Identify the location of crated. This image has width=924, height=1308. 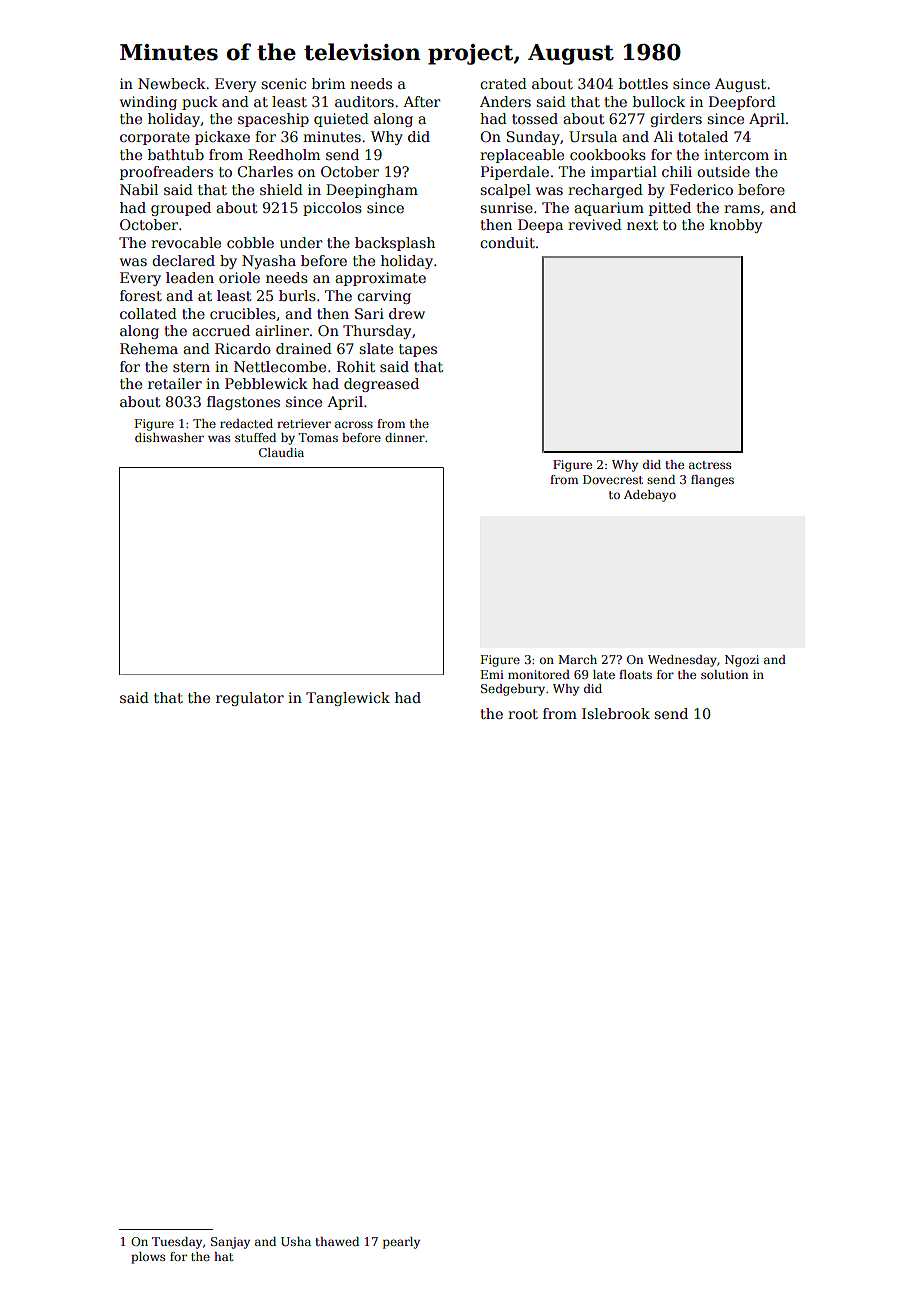
(503, 83).
